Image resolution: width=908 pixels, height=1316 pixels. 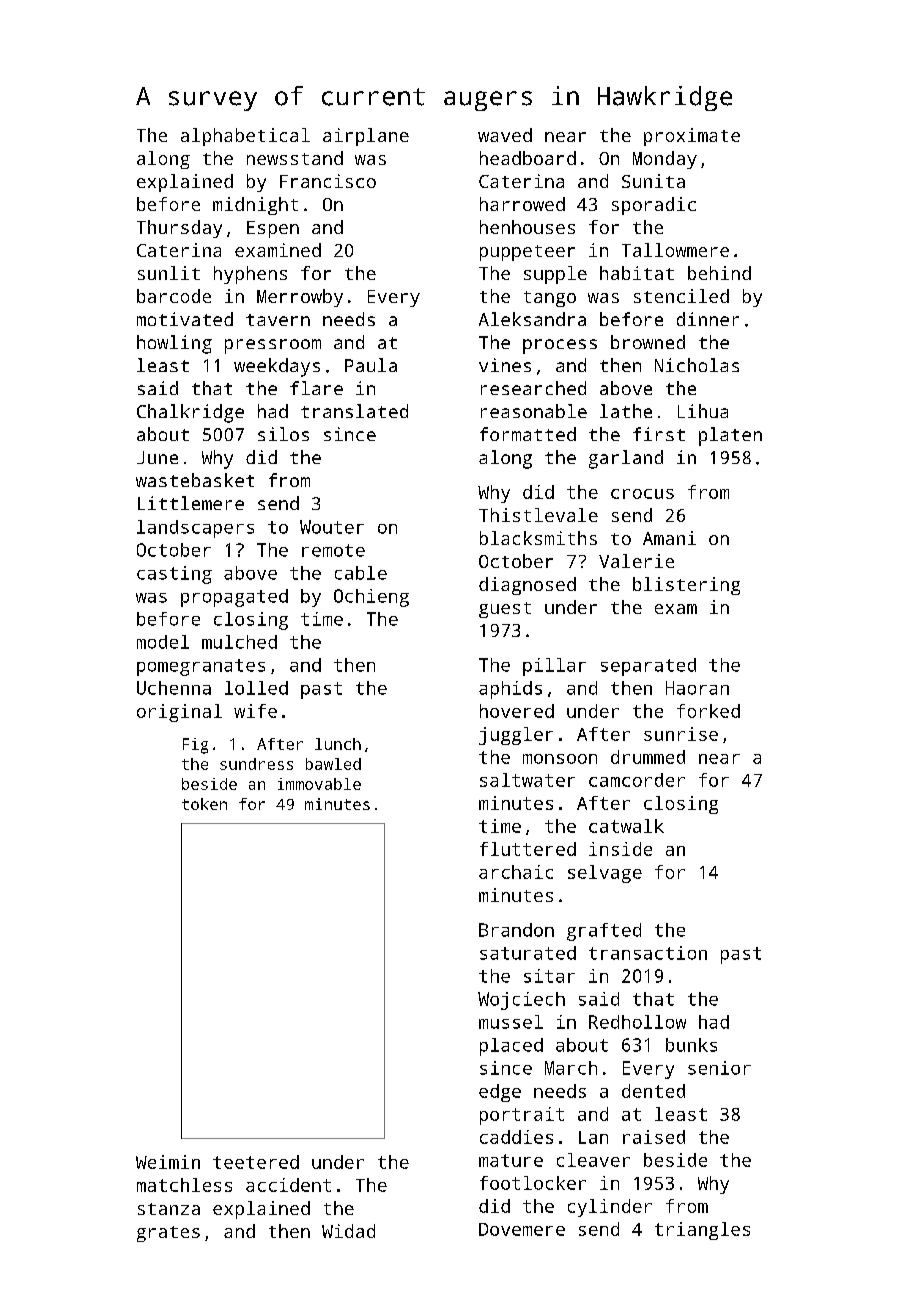 I want to click on casting, so click(x=174, y=575).
